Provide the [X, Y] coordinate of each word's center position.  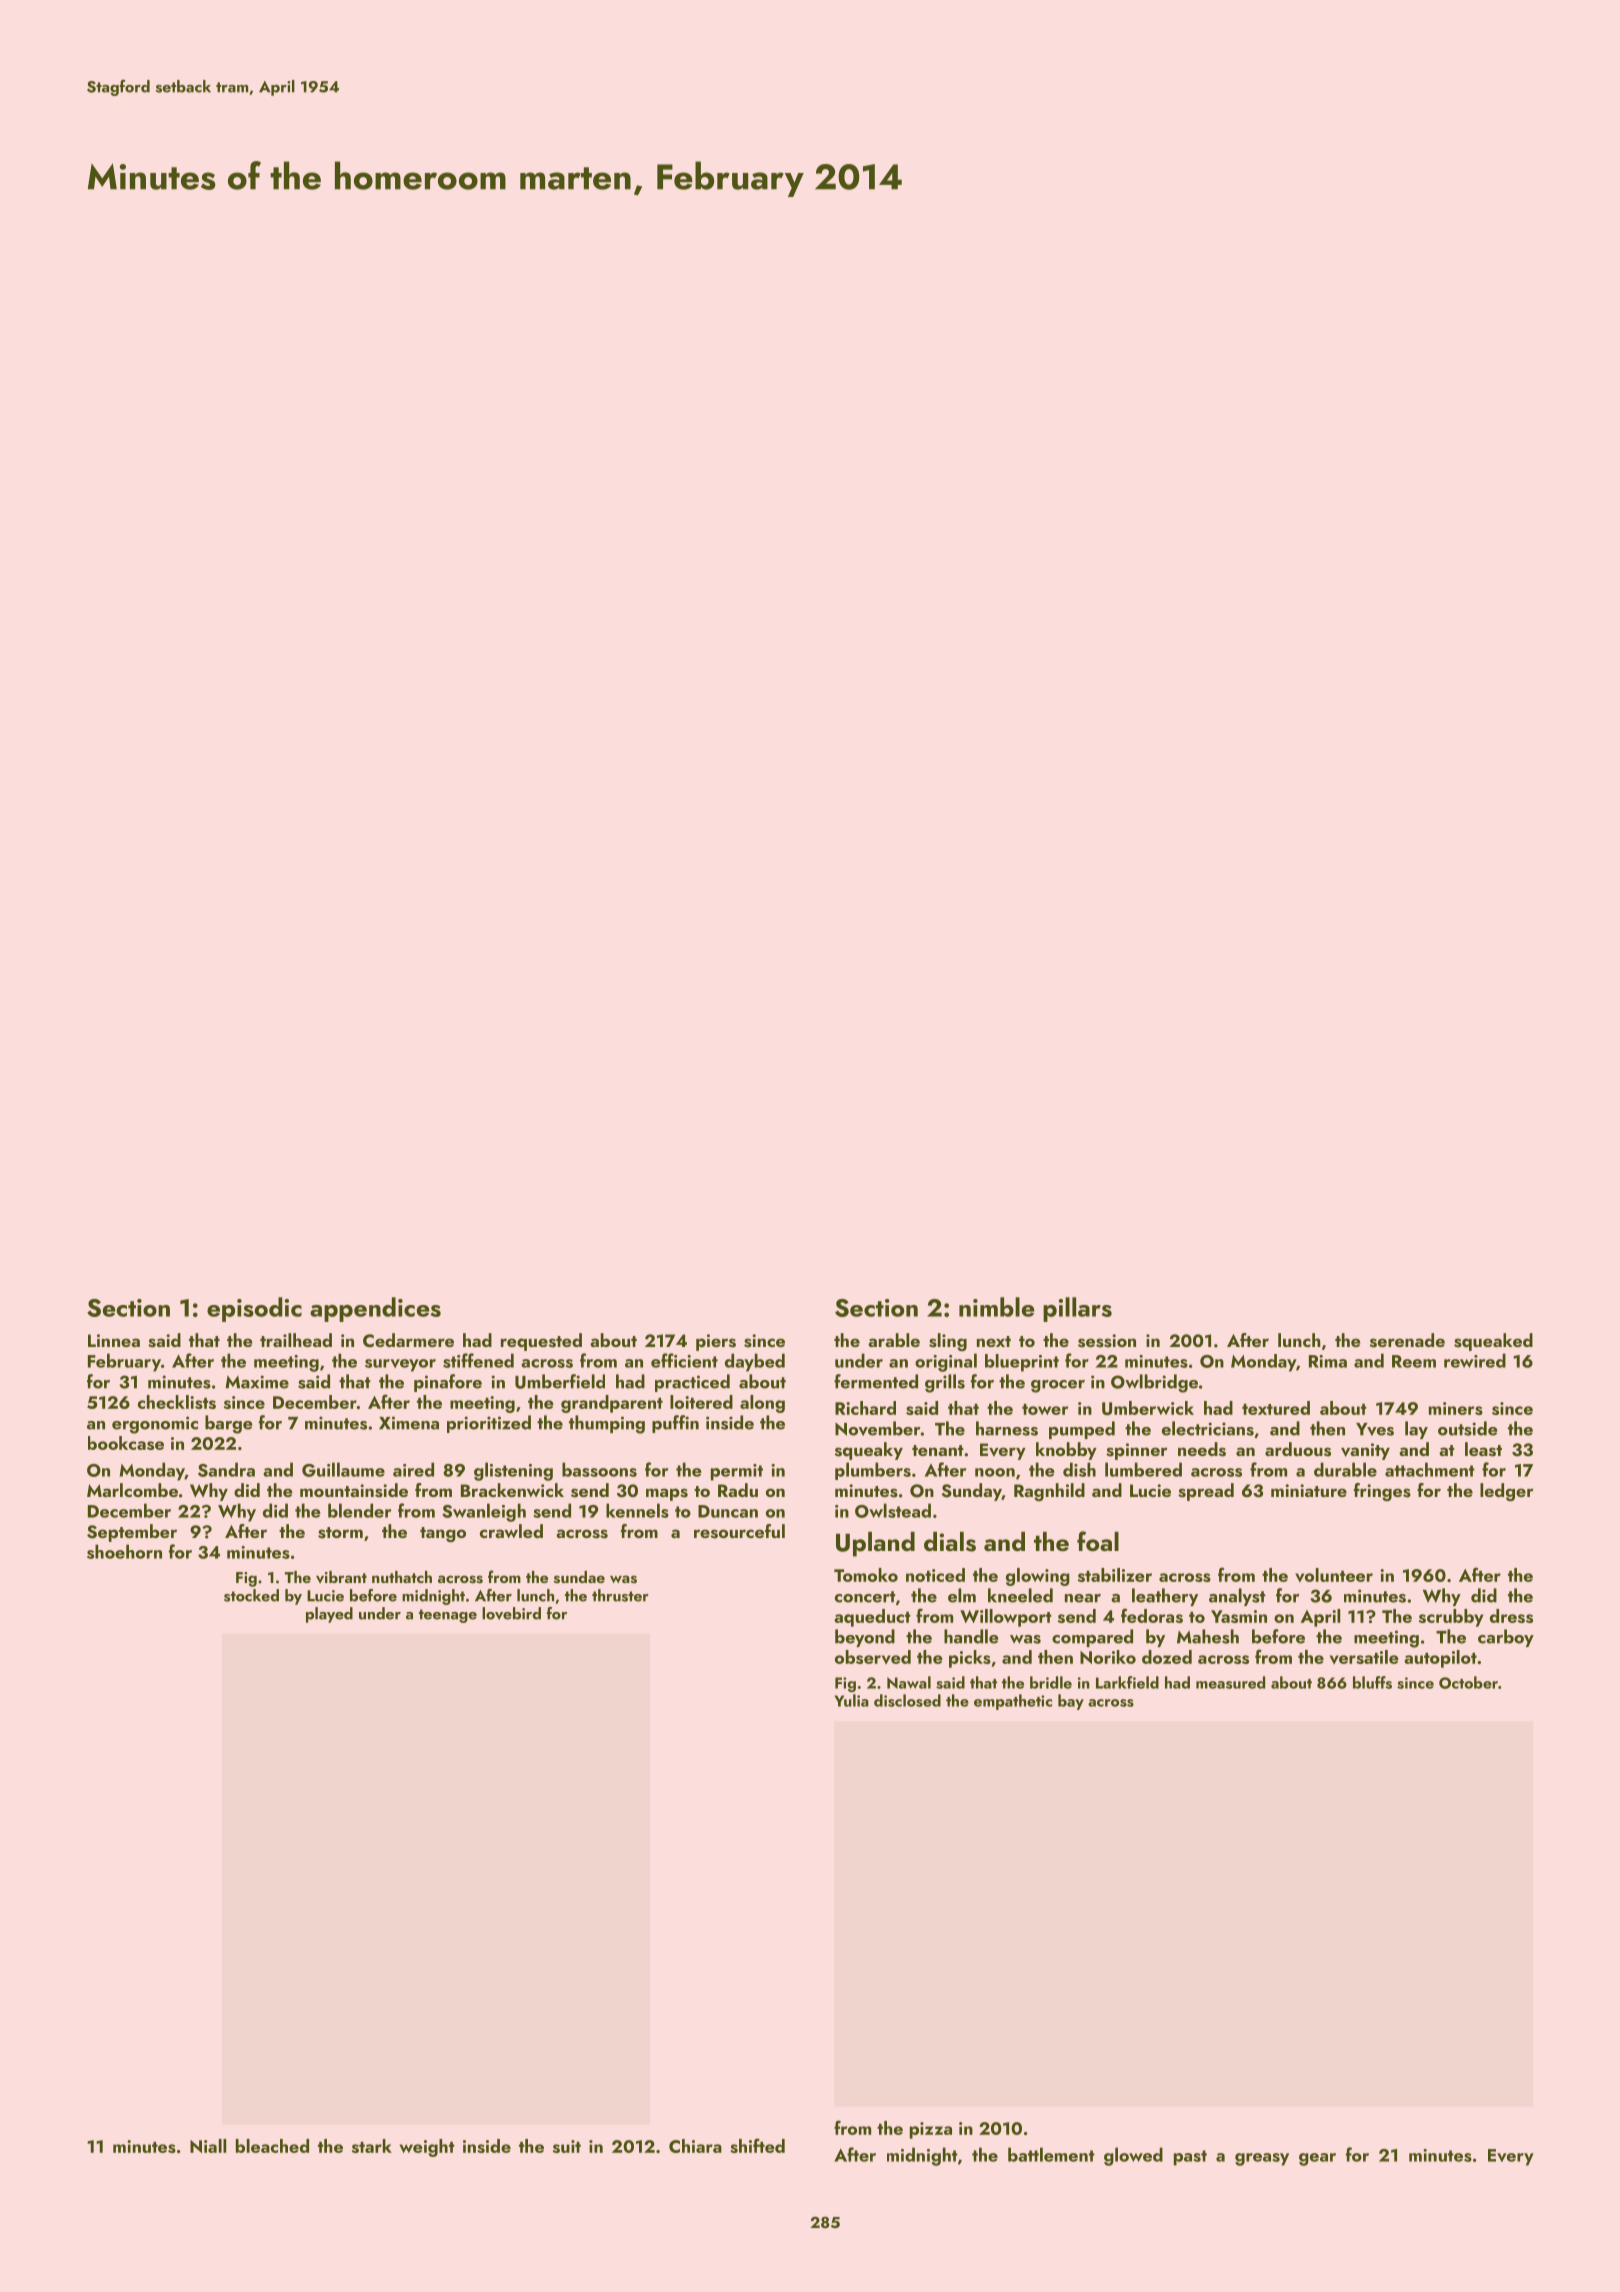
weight [427, 2148]
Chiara [695, 2146]
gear [1317, 2159]
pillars [1077, 1309]
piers [716, 1342]
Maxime [257, 1382]
